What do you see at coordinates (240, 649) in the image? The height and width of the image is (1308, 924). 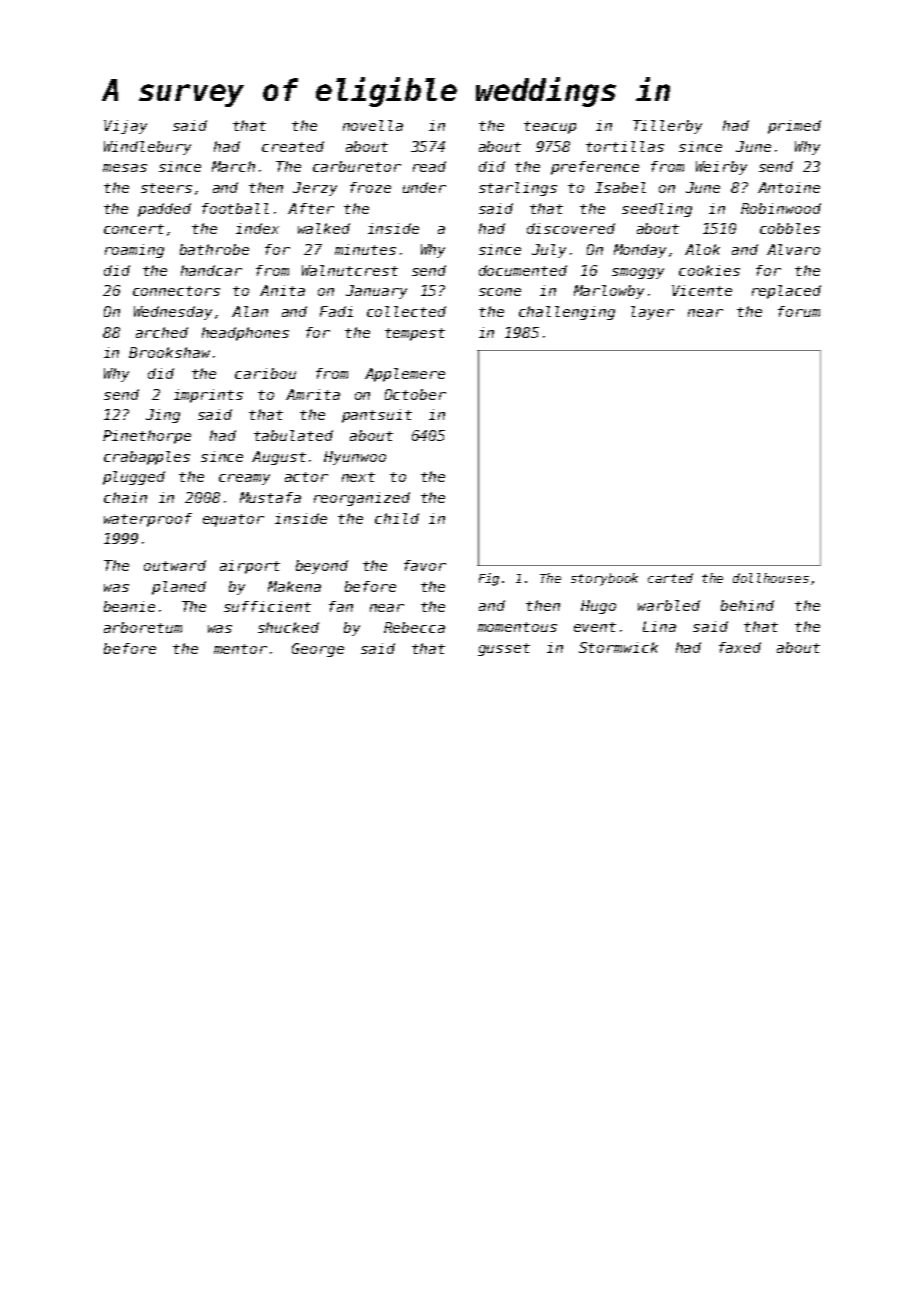 I see `mentor` at bounding box center [240, 649].
